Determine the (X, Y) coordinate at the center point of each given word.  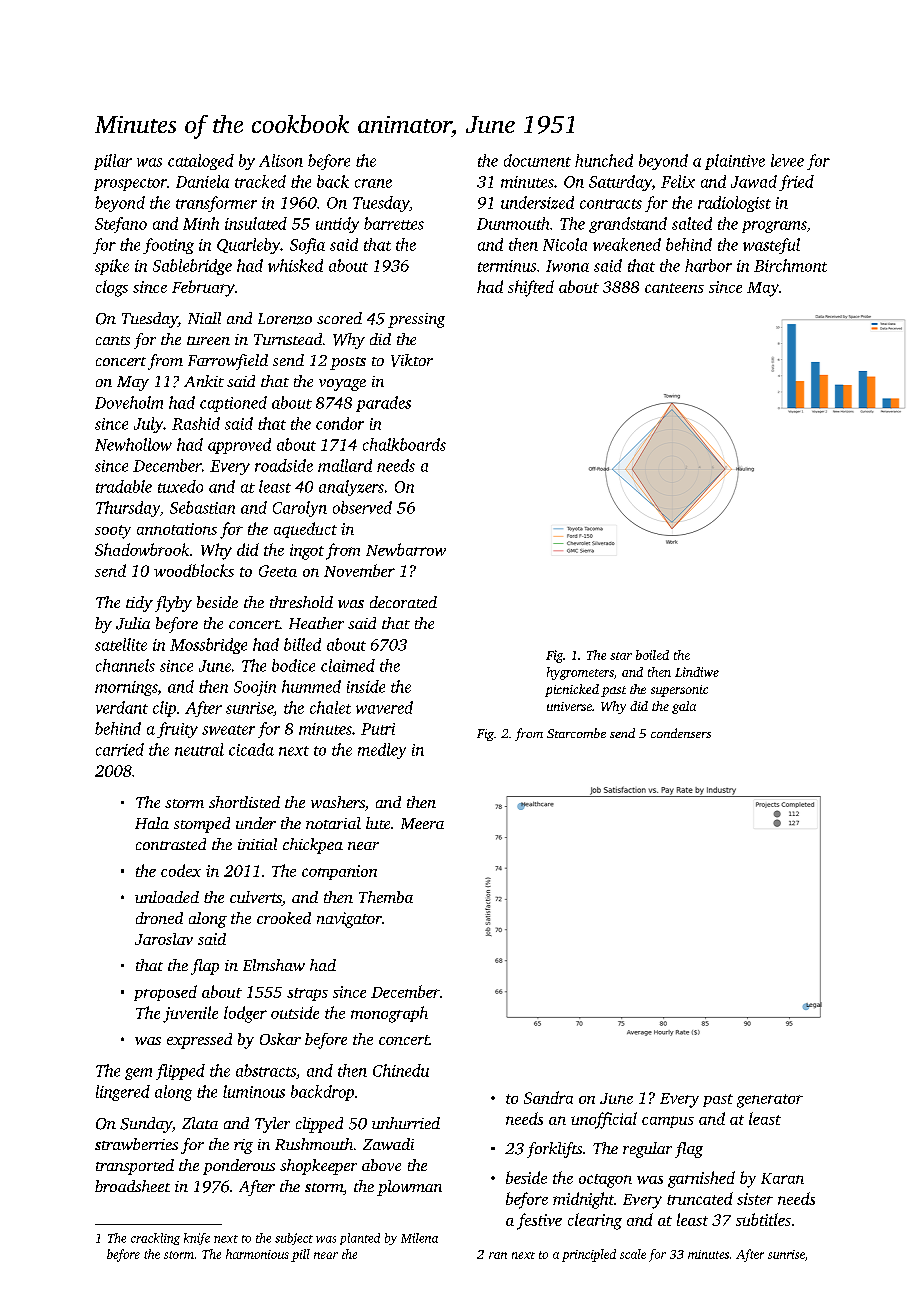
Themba (386, 897)
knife (197, 1239)
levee (787, 160)
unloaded (167, 897)
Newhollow (133, 444)
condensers (681, 733)
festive (539, 1221)
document (537, 160)
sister (755, 1199)
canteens (674, 288)
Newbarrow (406, 549)
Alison (281, 160)
